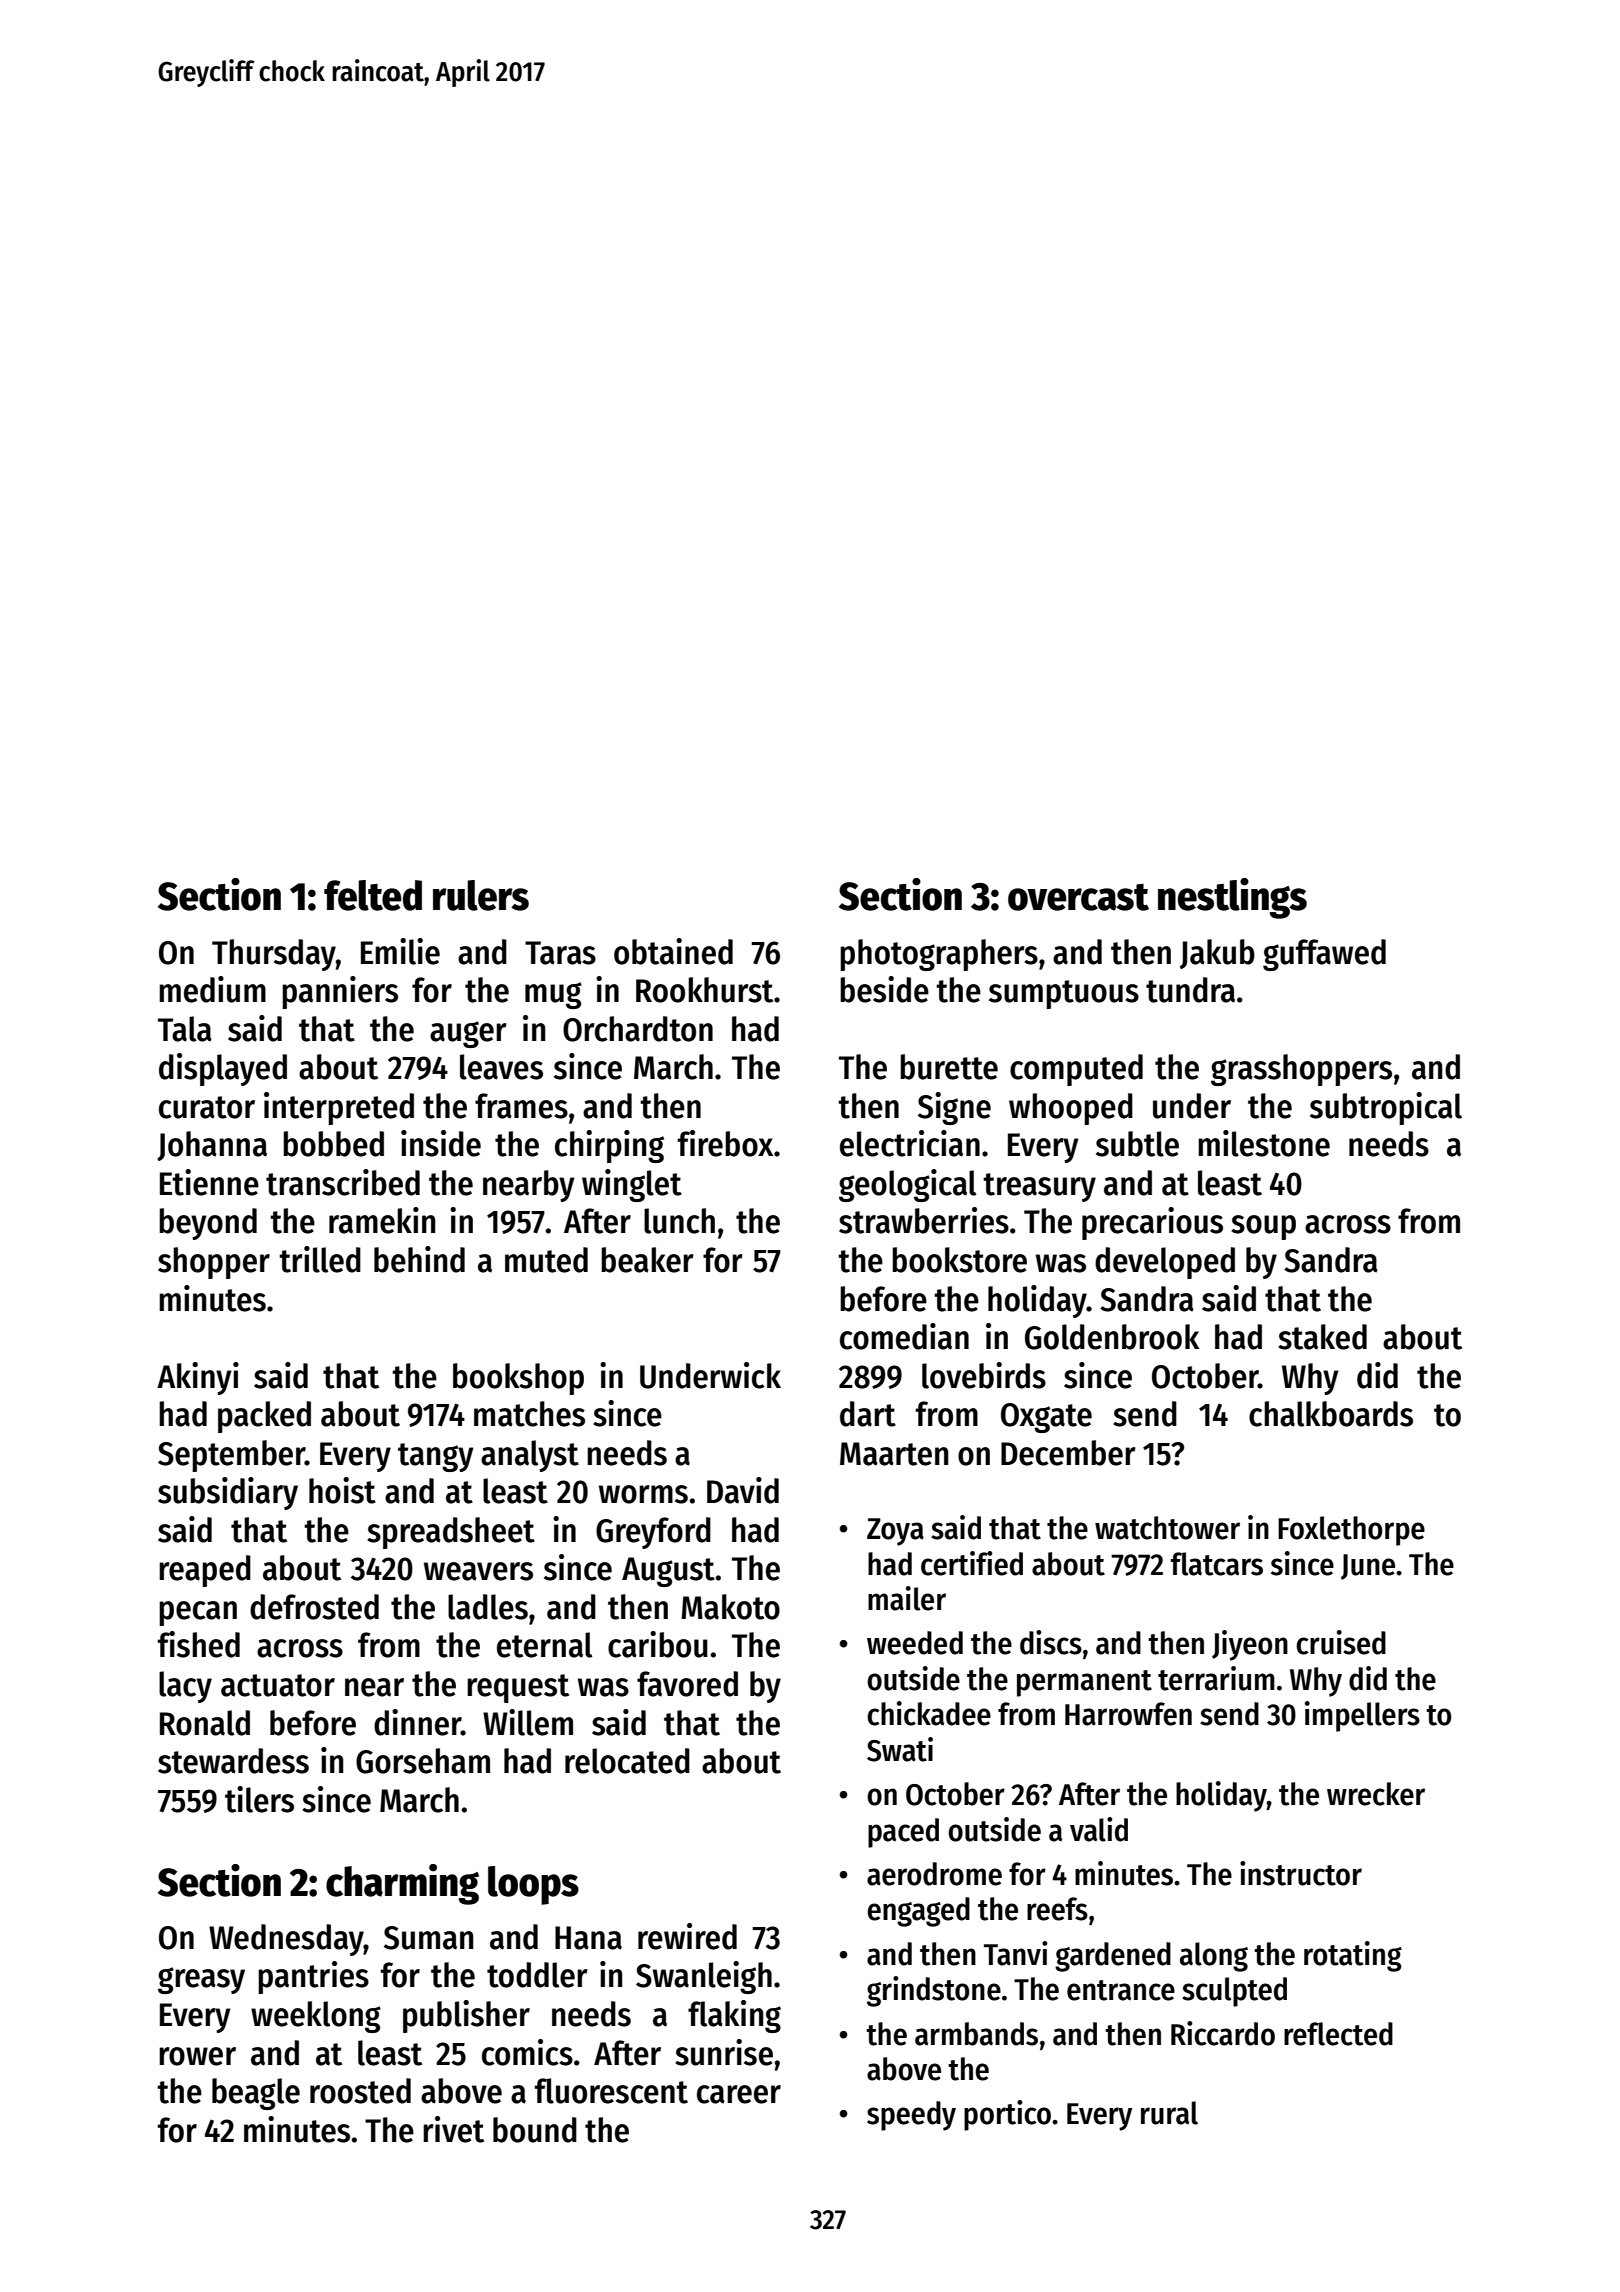 The image size is (1620, 2292). Describe the element at coordinates (264, 1417) in the image. I see `packed` at that location.
